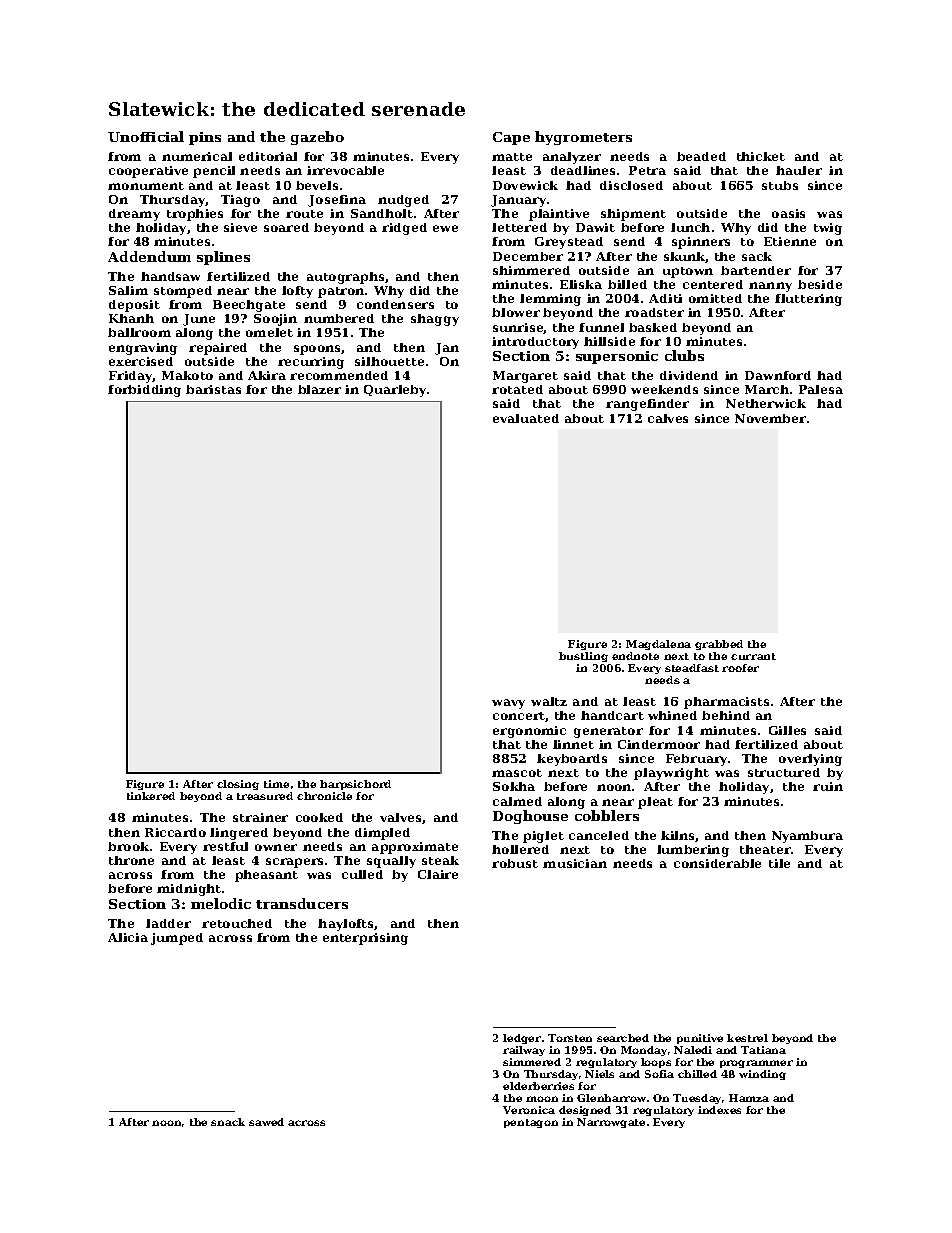 The width and height of the screenshot is (952, 1233). What do you see at coordinates (522, 1039) in the screenshot?
I see `ledger` at bounding box center [522, 1039].
